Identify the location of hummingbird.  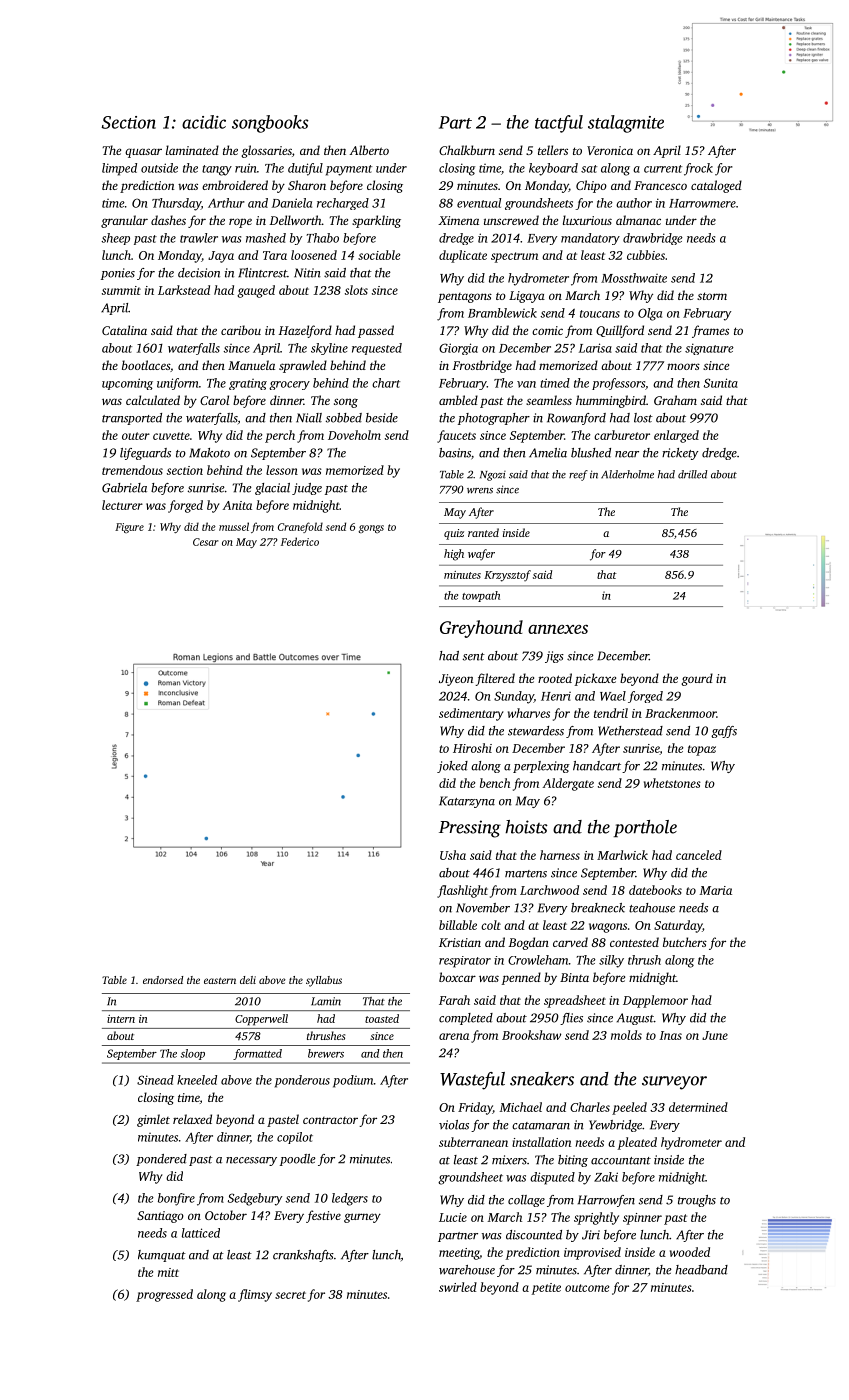
(611, 401).
